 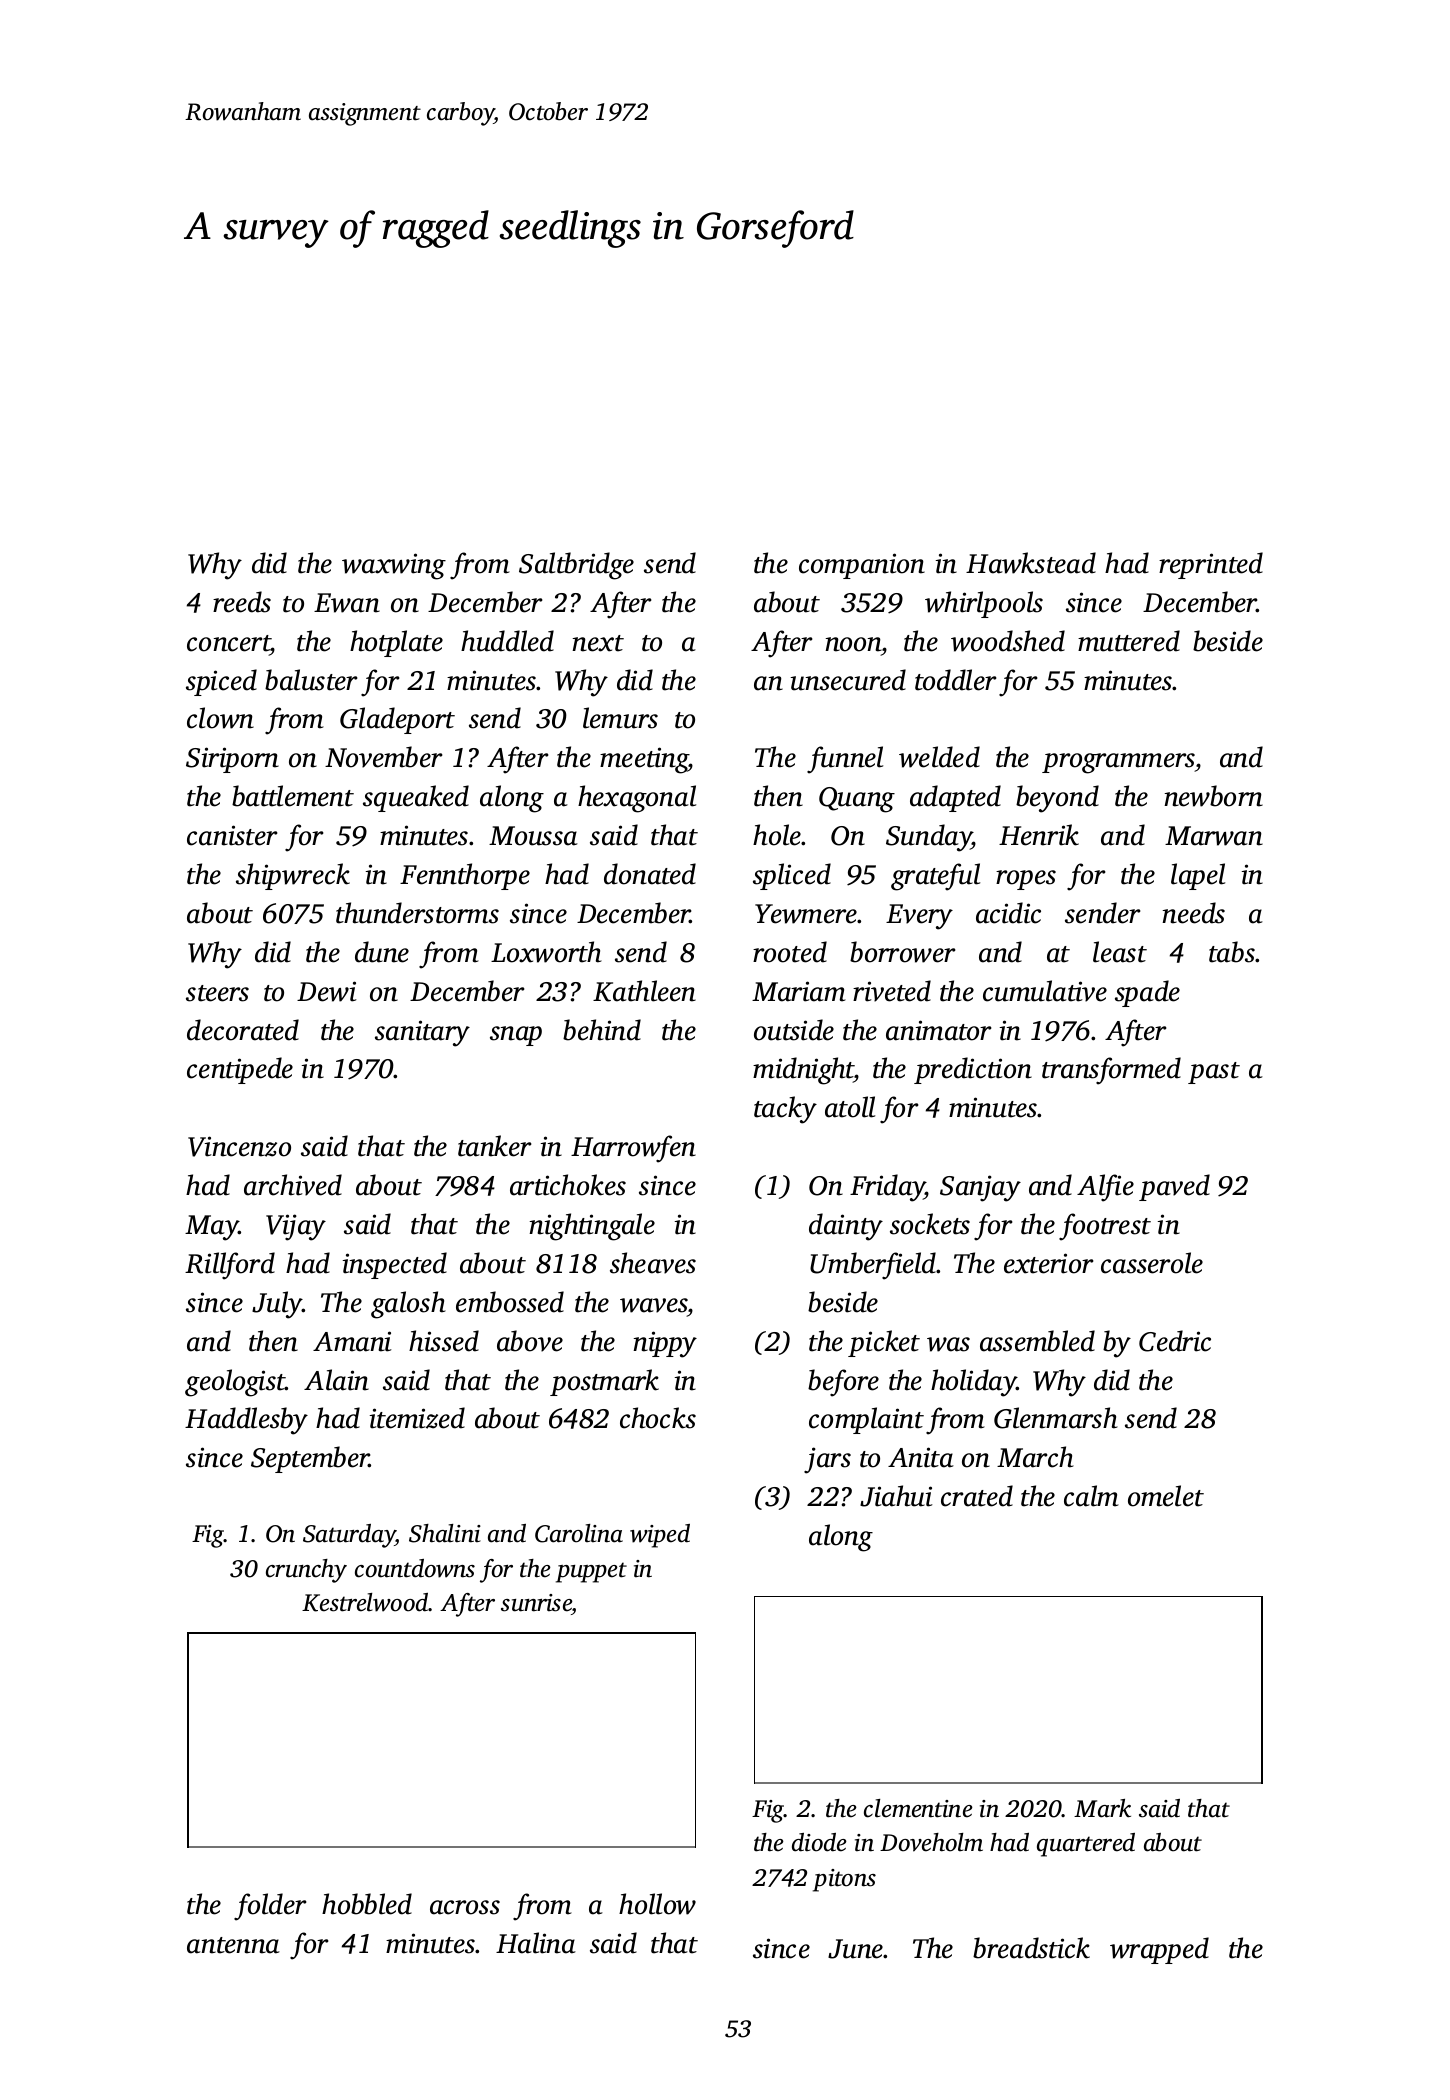 I want to click on antenna, so click(x=233, y=1945).
